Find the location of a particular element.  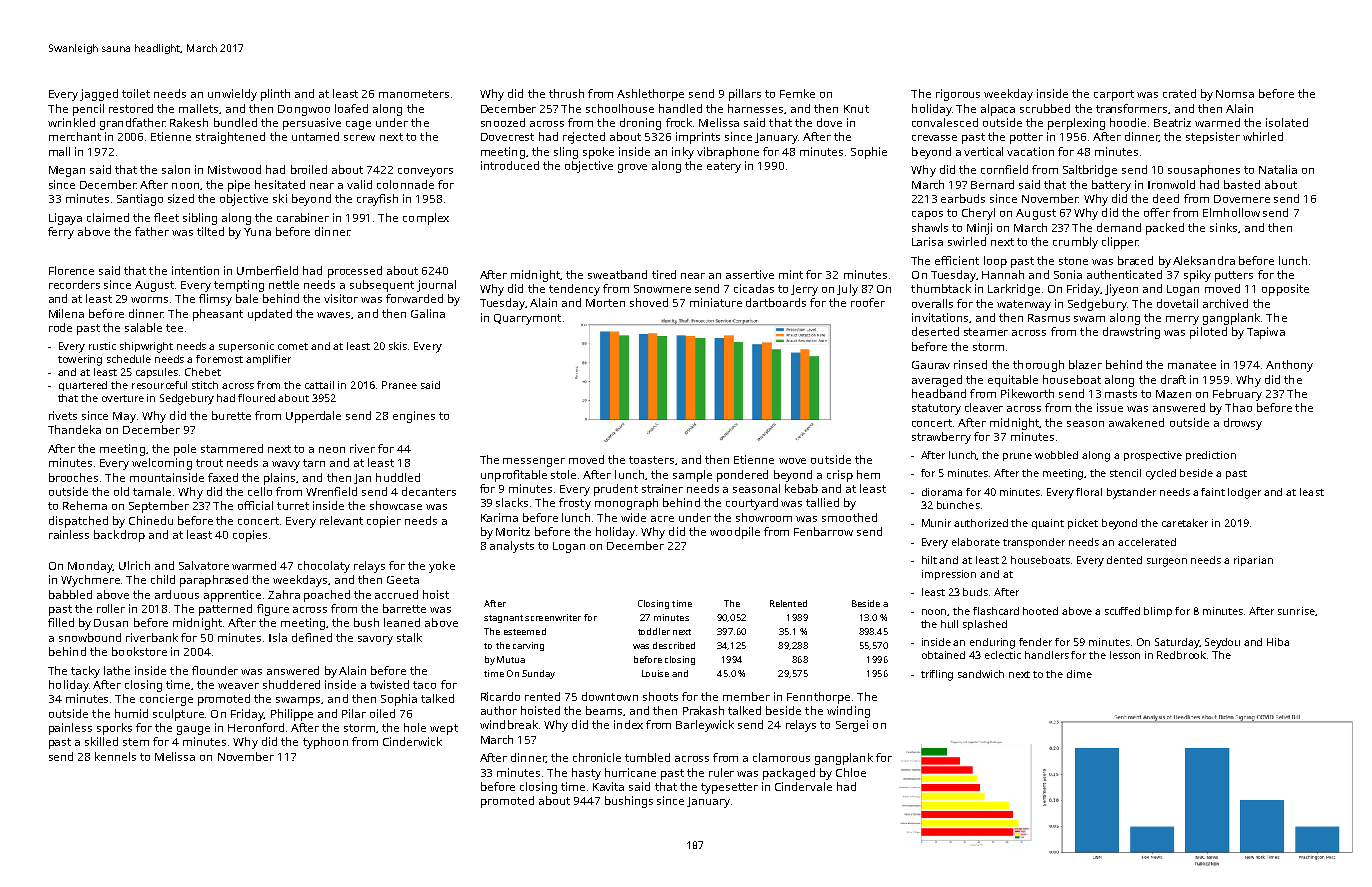

Thao is located at coordinates (1238, 407).
